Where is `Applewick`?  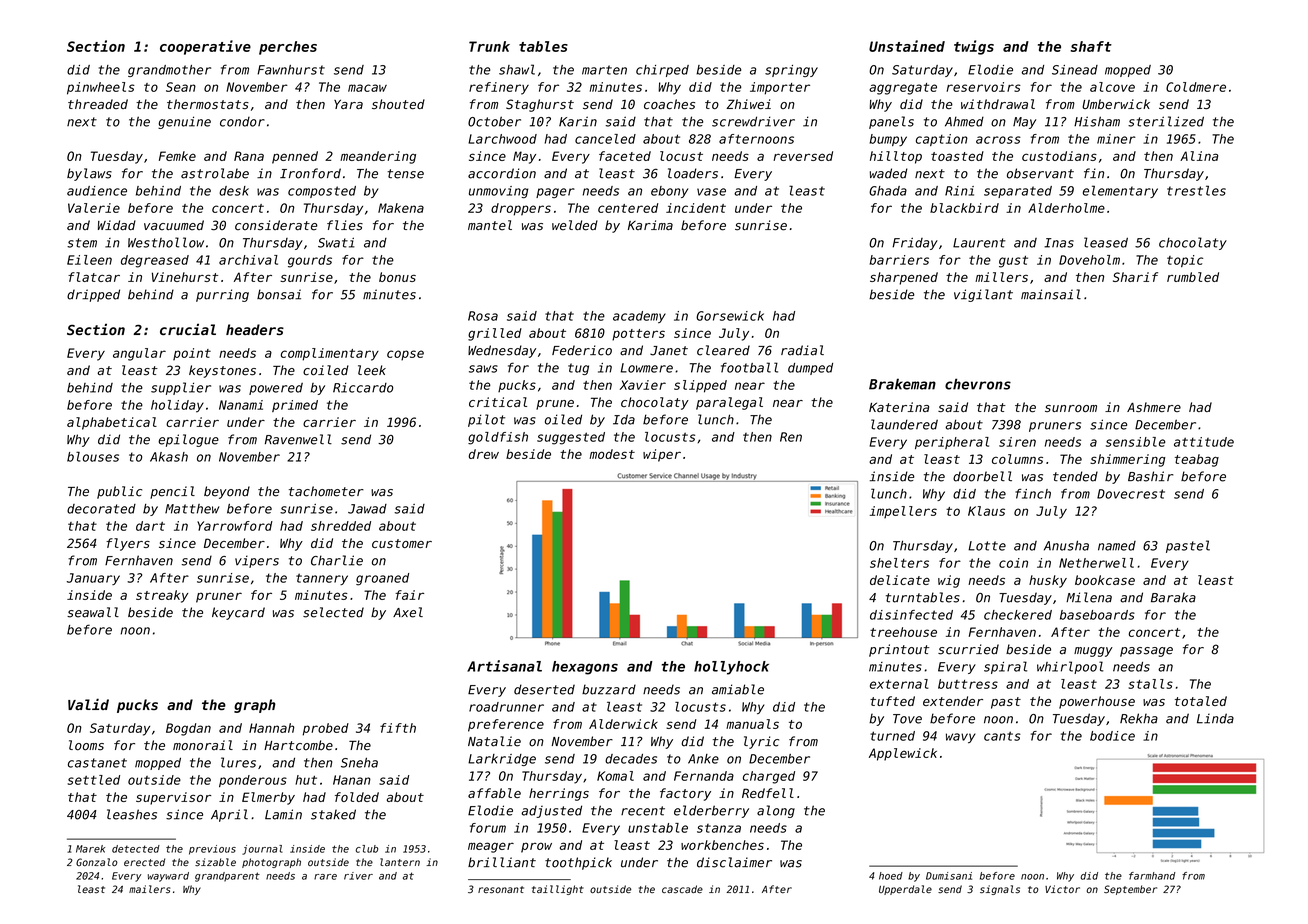 Applewick is located at coordinates (903, 754).
